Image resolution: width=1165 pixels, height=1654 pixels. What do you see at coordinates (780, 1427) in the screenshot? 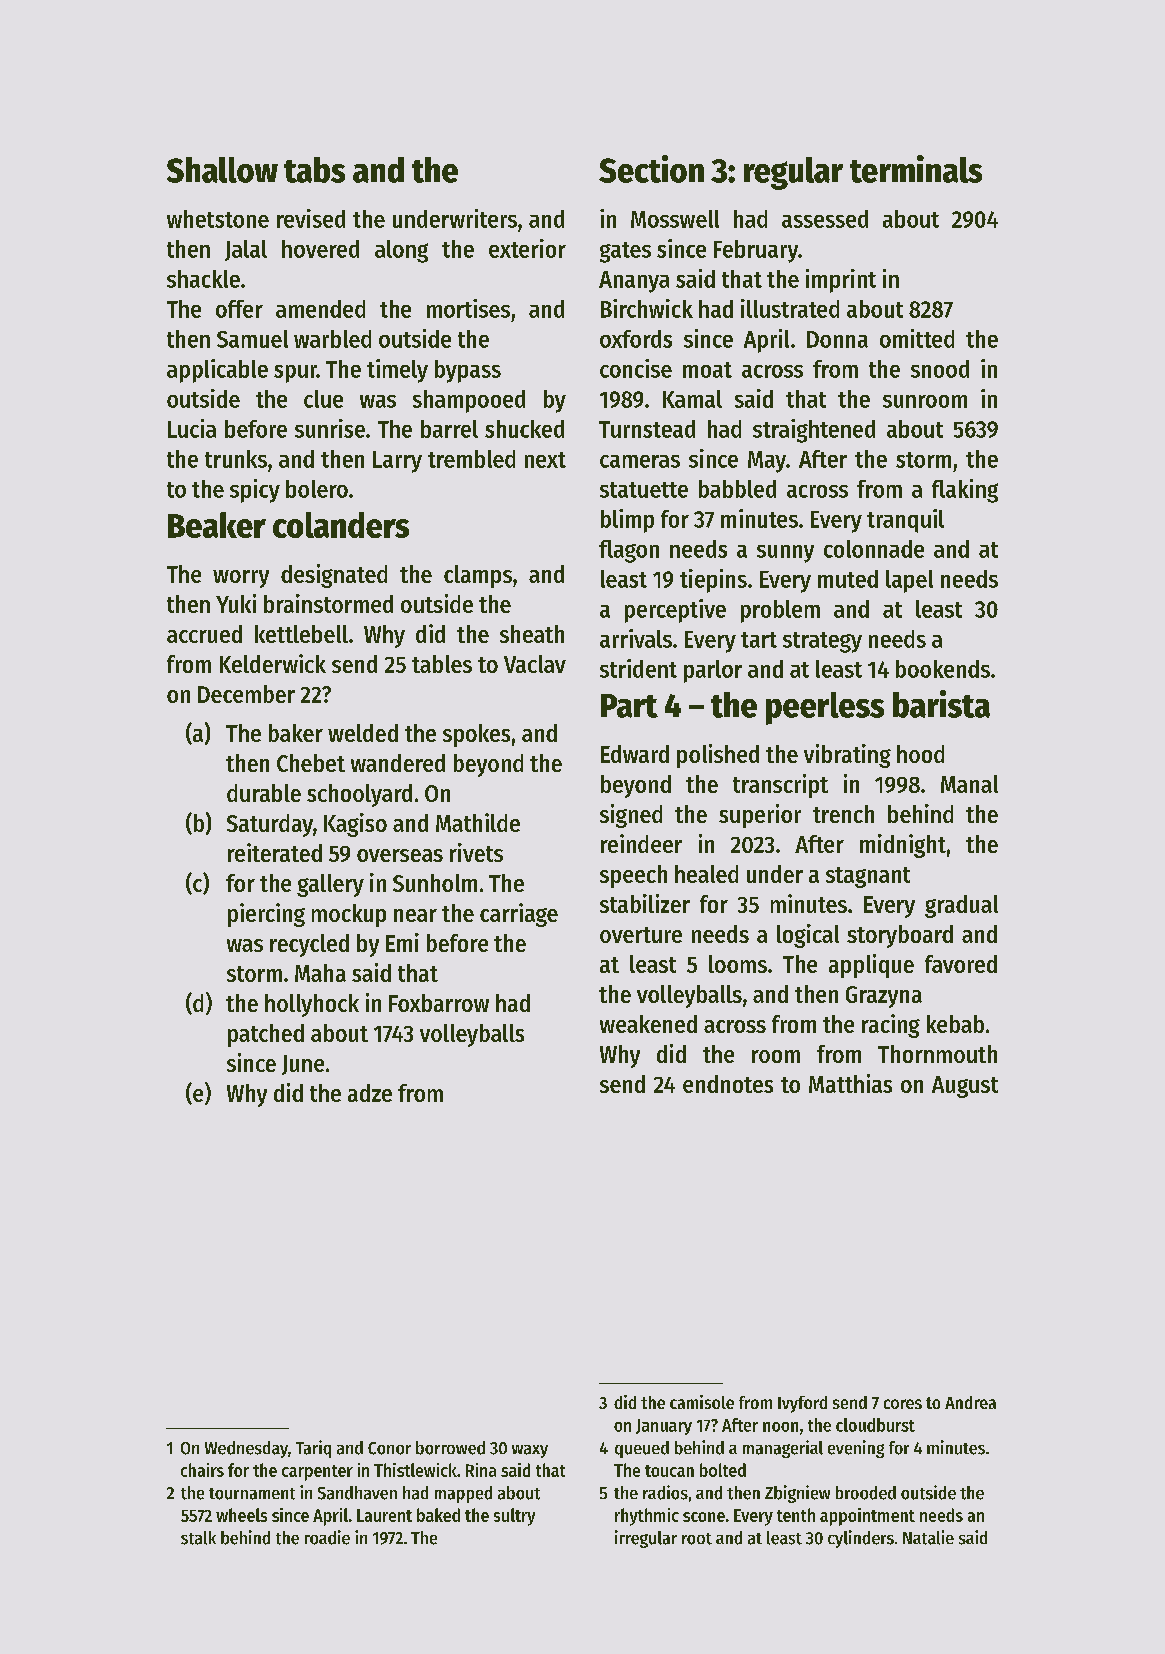
I see `noon` at bounding box center [780, 1427].
